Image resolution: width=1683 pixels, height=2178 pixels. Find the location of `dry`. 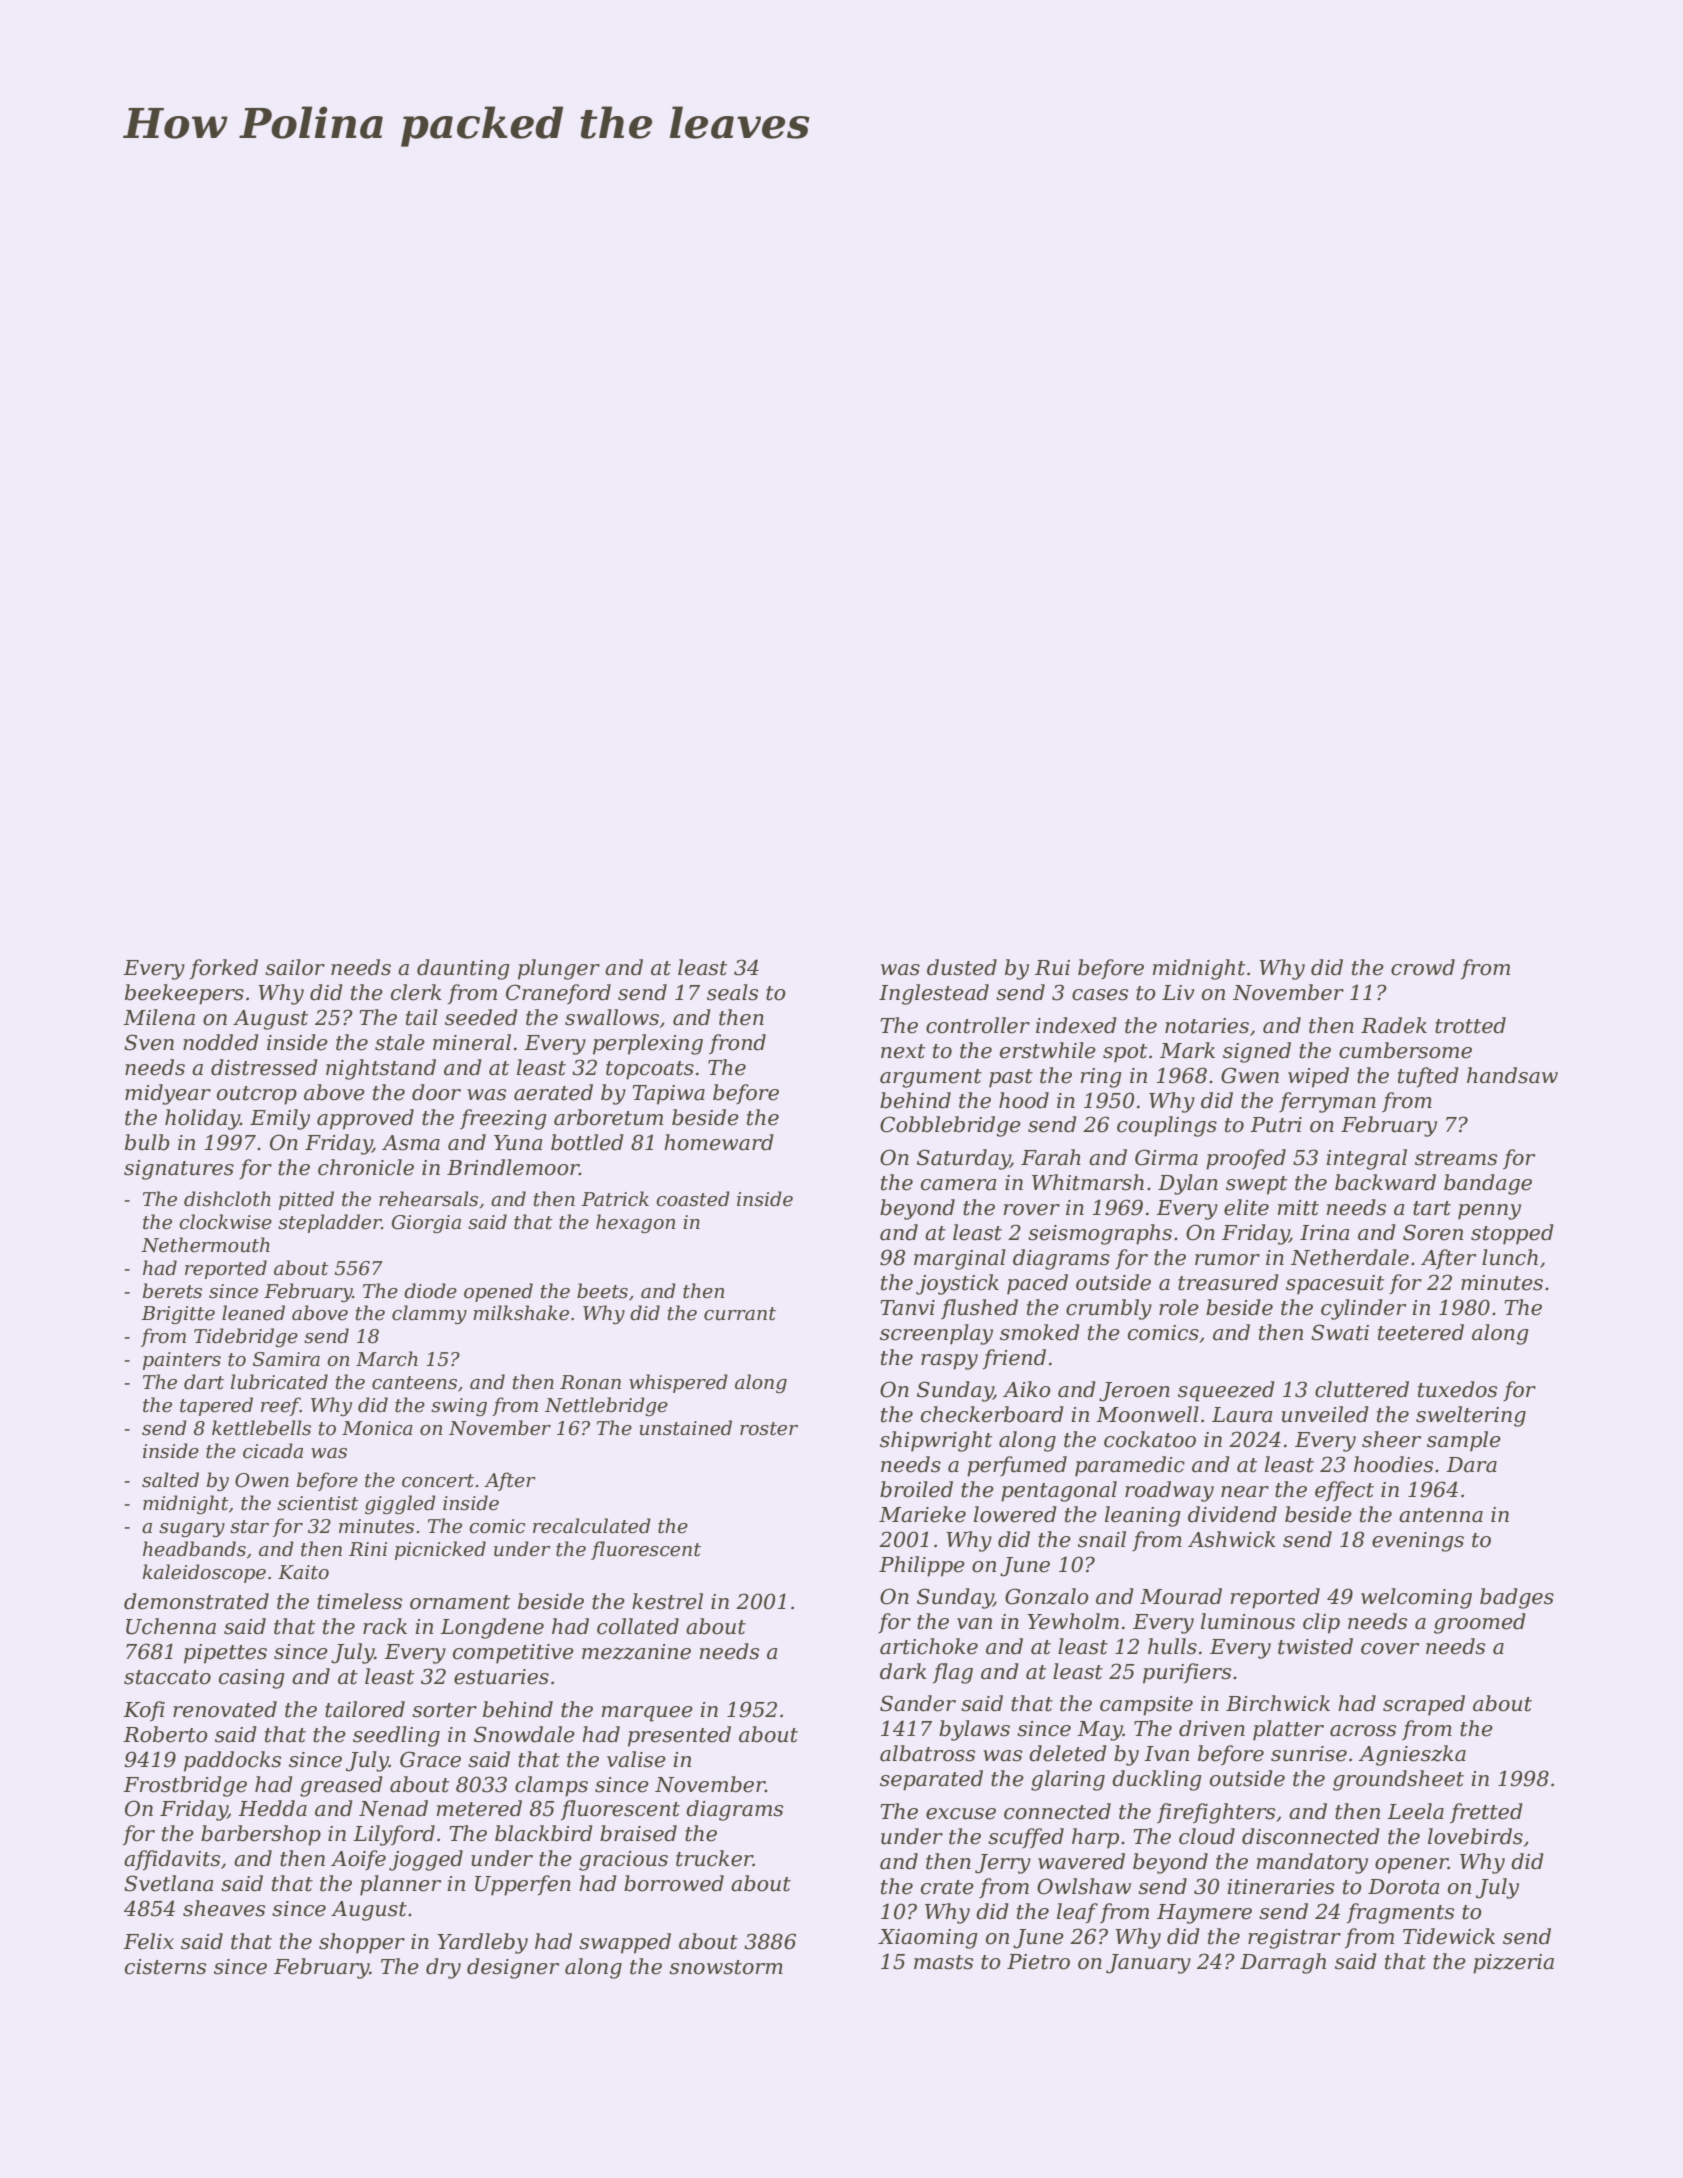

dry is located at coordinates (443, 1968).
